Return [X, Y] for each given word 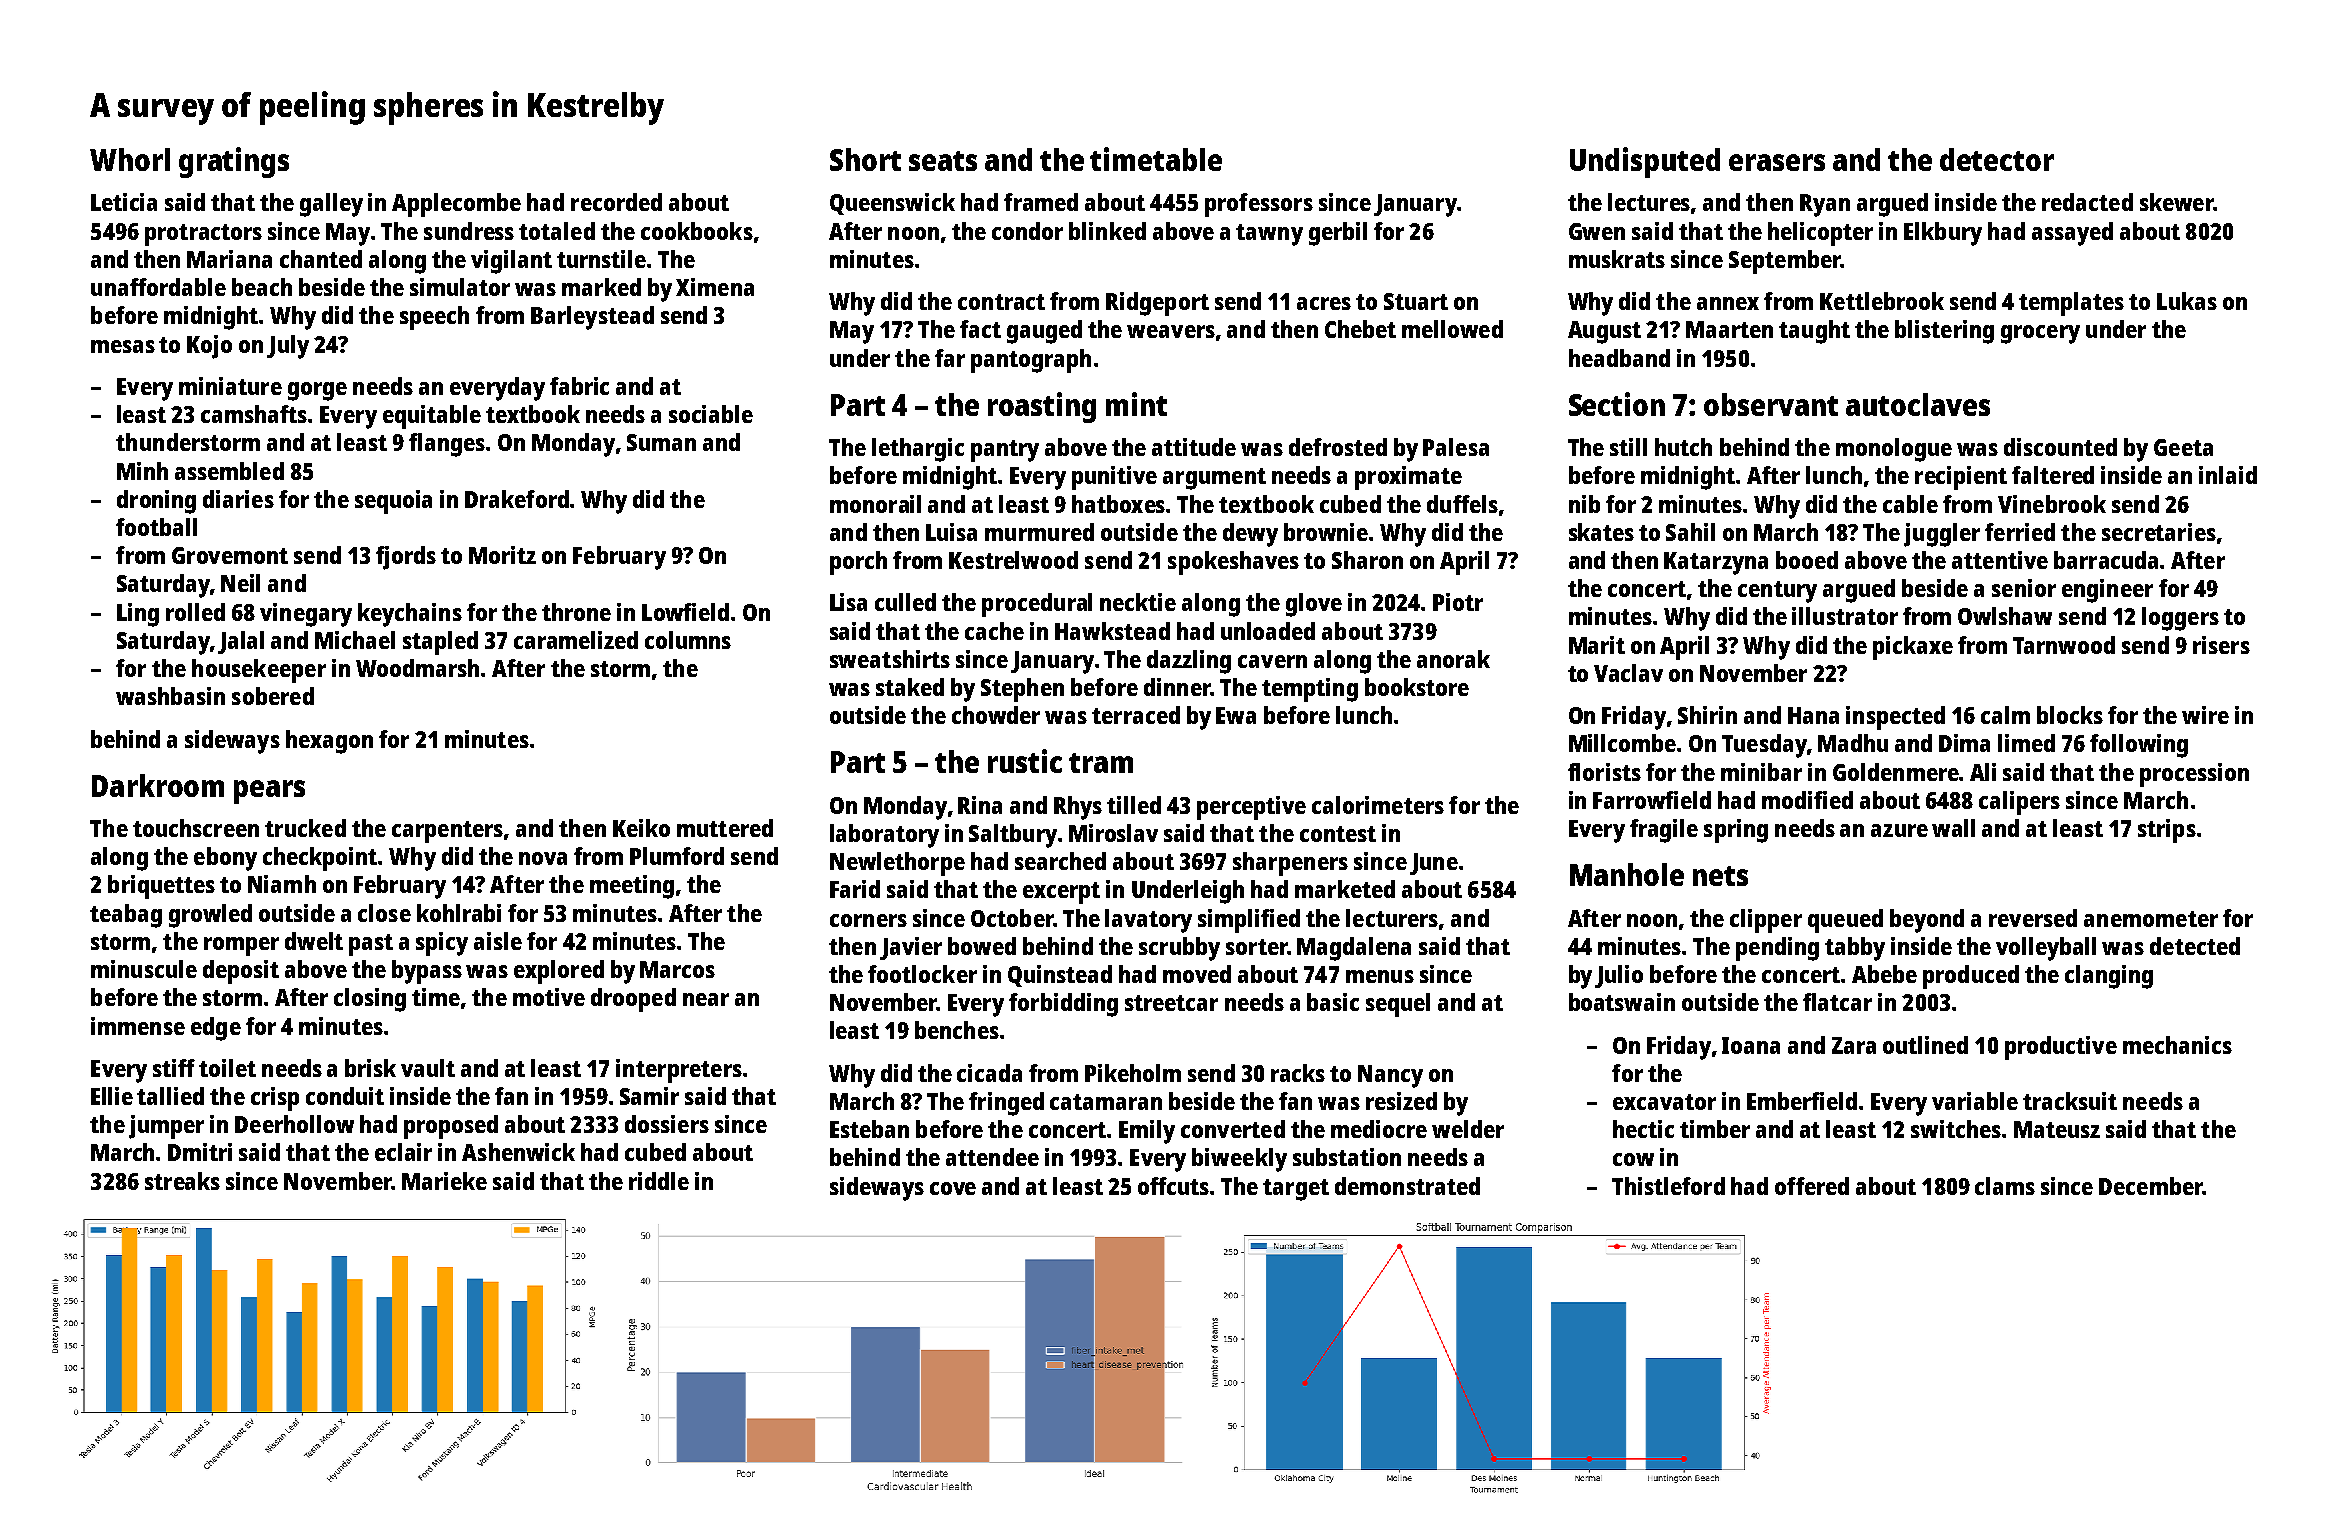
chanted [321, 259]
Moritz [502, 555]
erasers [1777, 162]
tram [1101, 763]
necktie [1138, 602]
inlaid [2228, 475]
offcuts [1173, 1186]
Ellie [112, 1096]
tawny [1269, 235]
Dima [1964, 743]
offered [1812, 1186]
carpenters [447, 832]
